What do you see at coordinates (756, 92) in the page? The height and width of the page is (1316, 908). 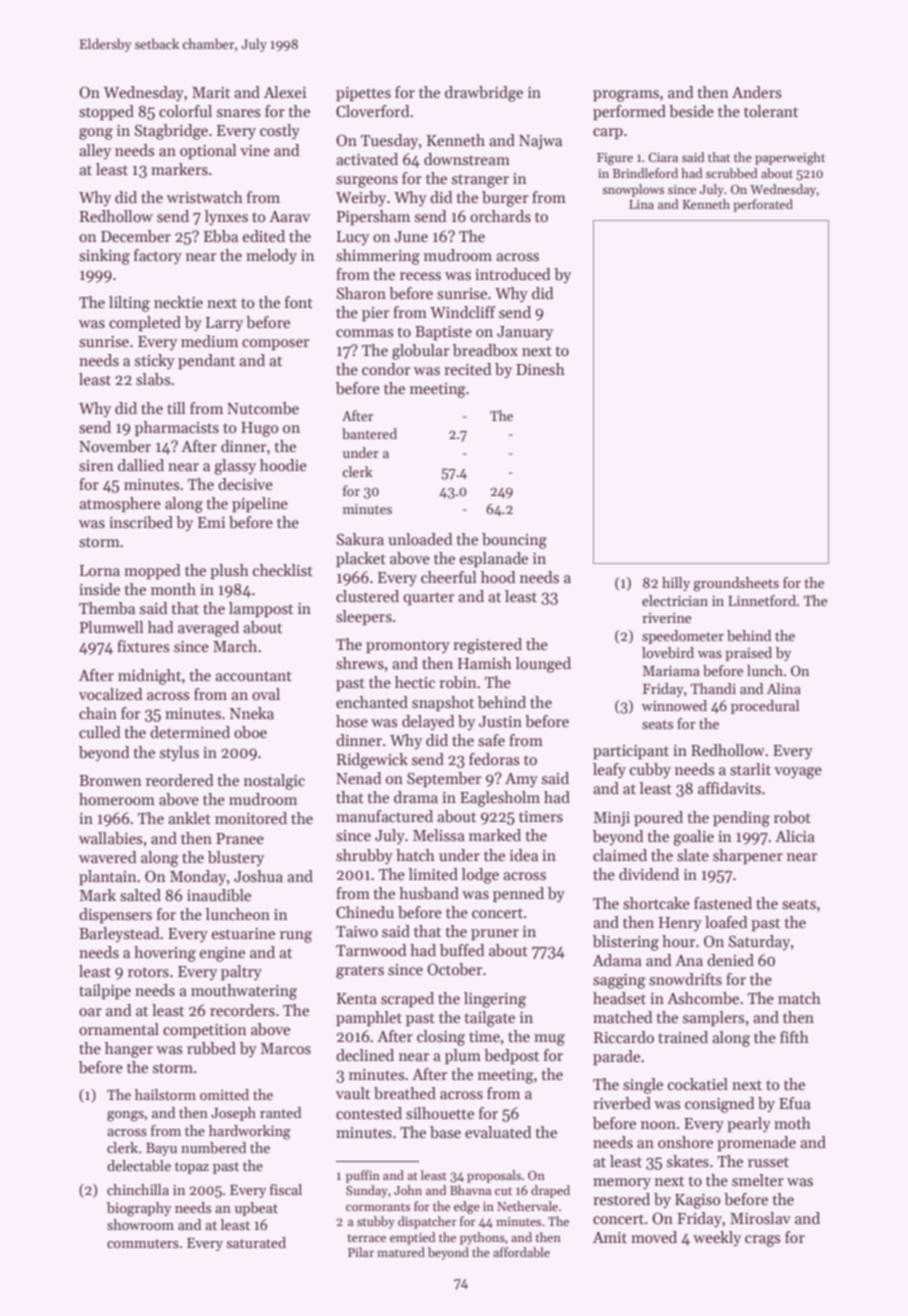 I see `Anders` at bounding box center [756, 92].
